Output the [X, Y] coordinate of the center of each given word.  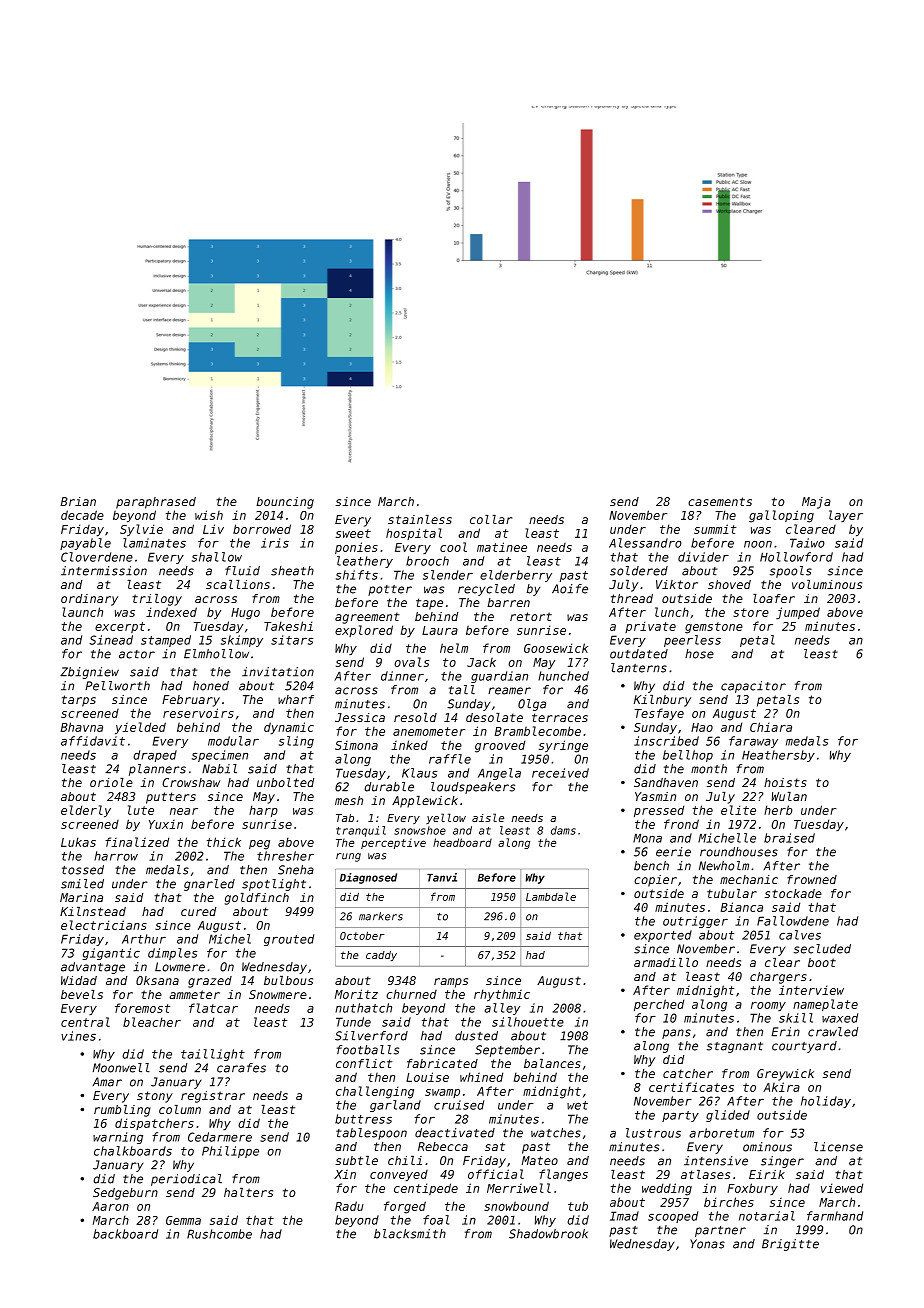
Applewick [425, 802]
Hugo [245, 614]
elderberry [516, 576]
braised [789, 838]
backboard [125, 1234]
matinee [502, 547]
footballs [368, 1050]
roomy [768, 1006]
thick [224, 842]
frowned [812, 879]
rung [348, 857]
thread [632, 598]
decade [82, 515]
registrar [213, 1097]
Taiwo [807, 543]
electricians [104, 925]
